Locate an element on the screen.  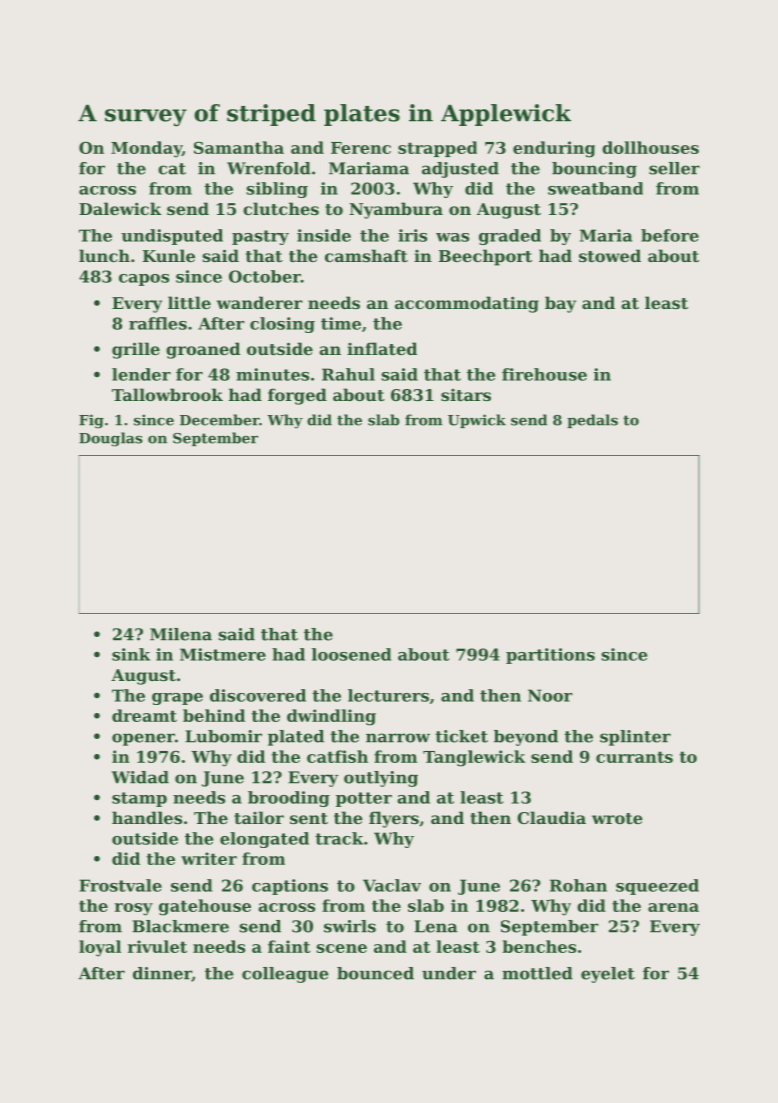
inflated is located at coordinates (382, 348).
